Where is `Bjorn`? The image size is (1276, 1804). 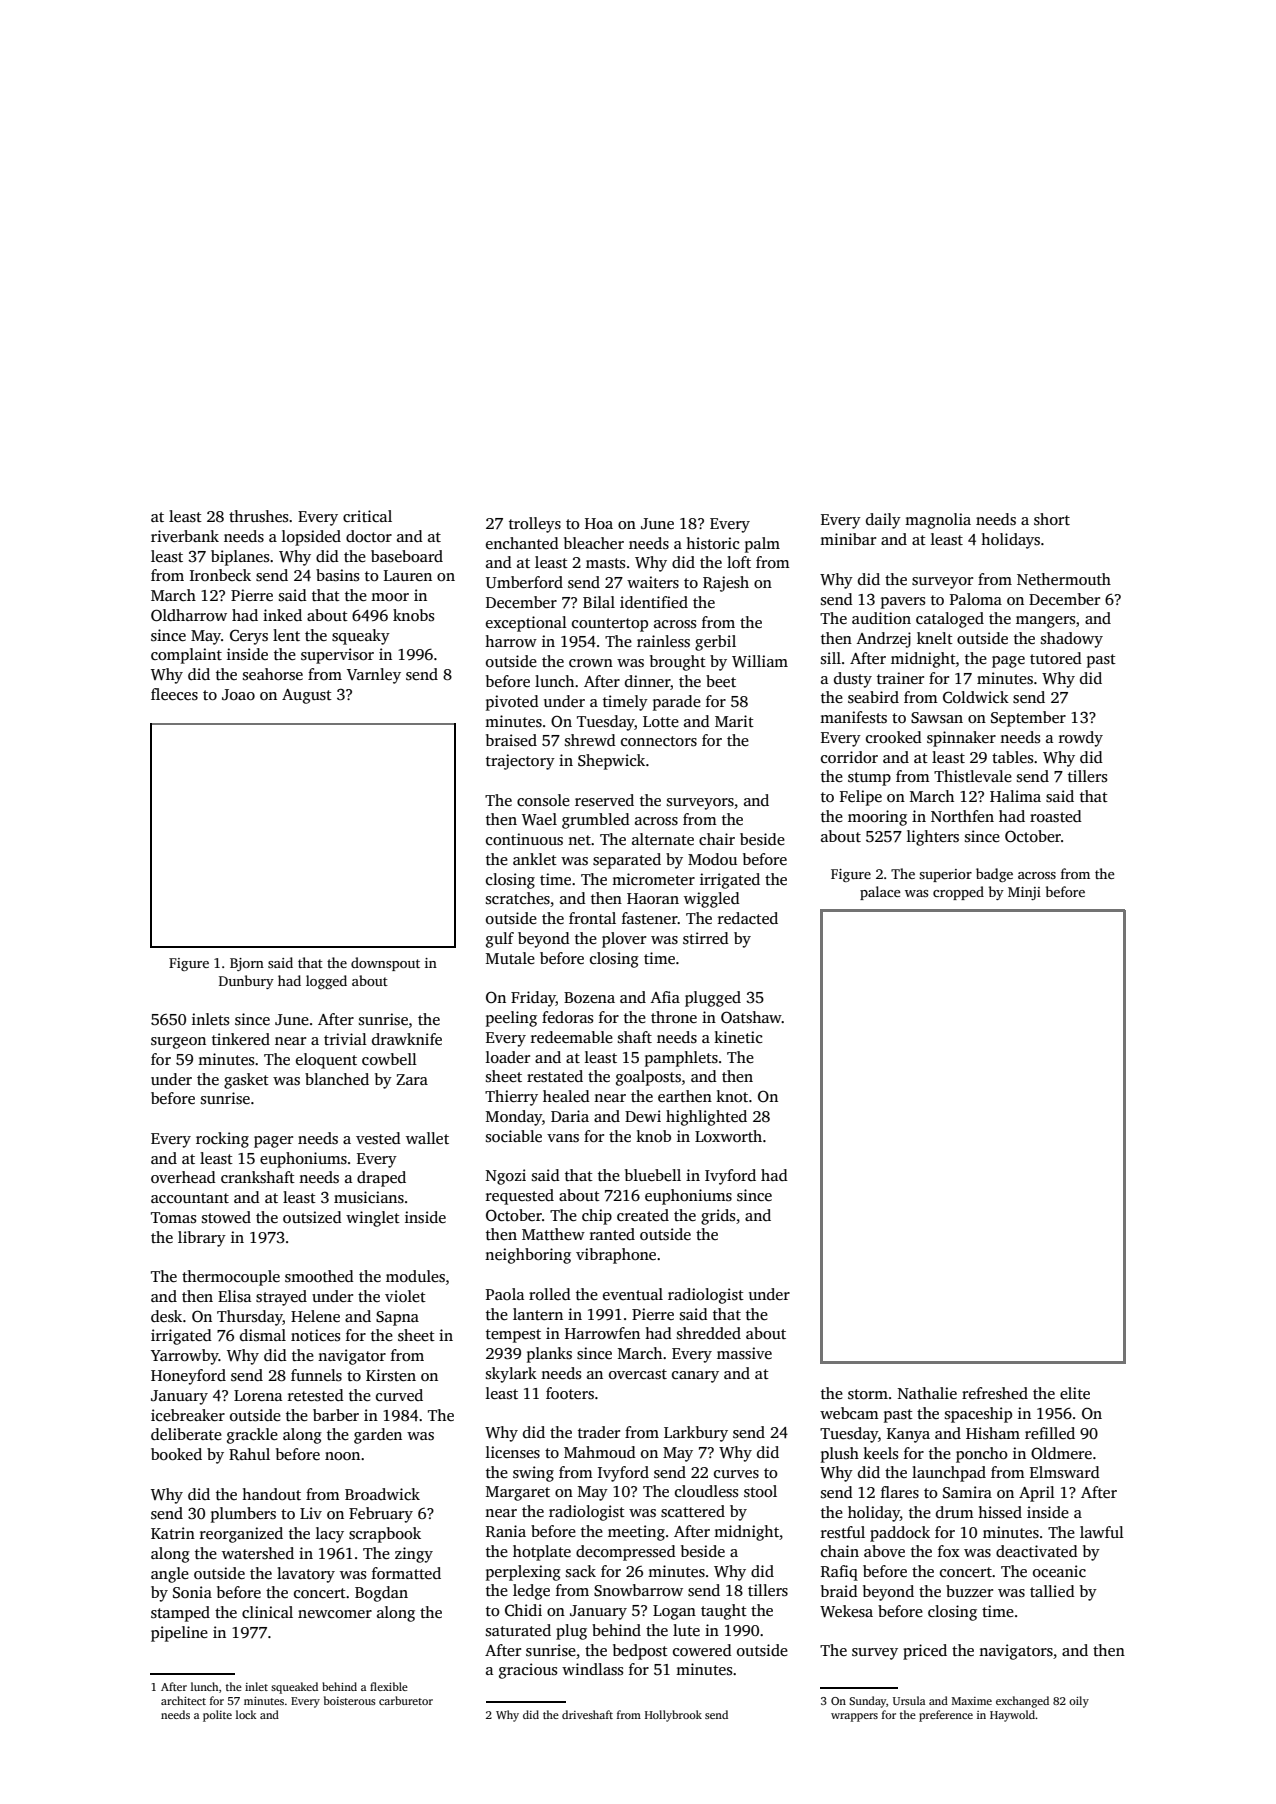 Bjorn is located at coordinates (247, 964).
